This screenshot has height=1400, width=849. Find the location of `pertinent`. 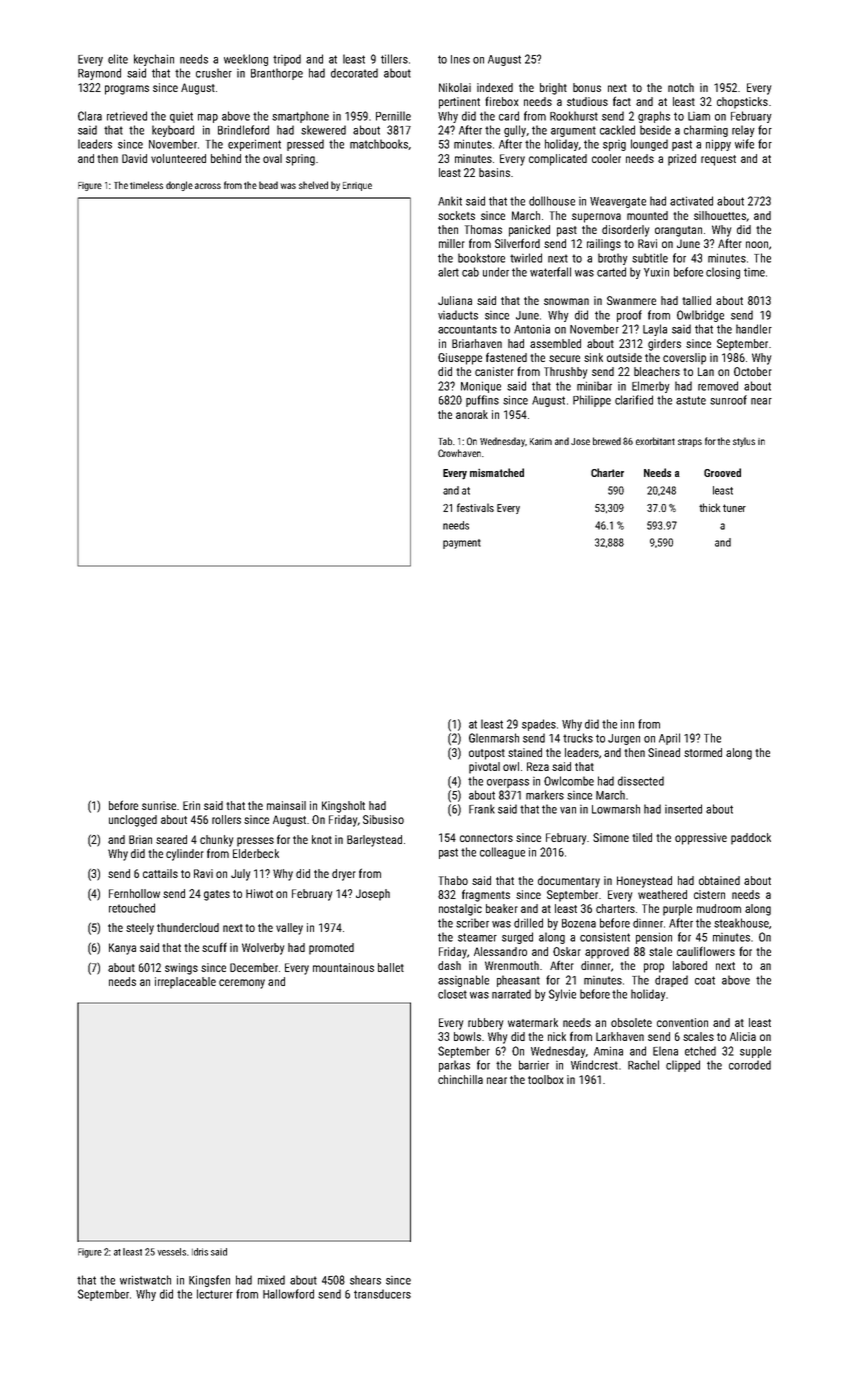

pertinent is located at coordinates (459, 103).
